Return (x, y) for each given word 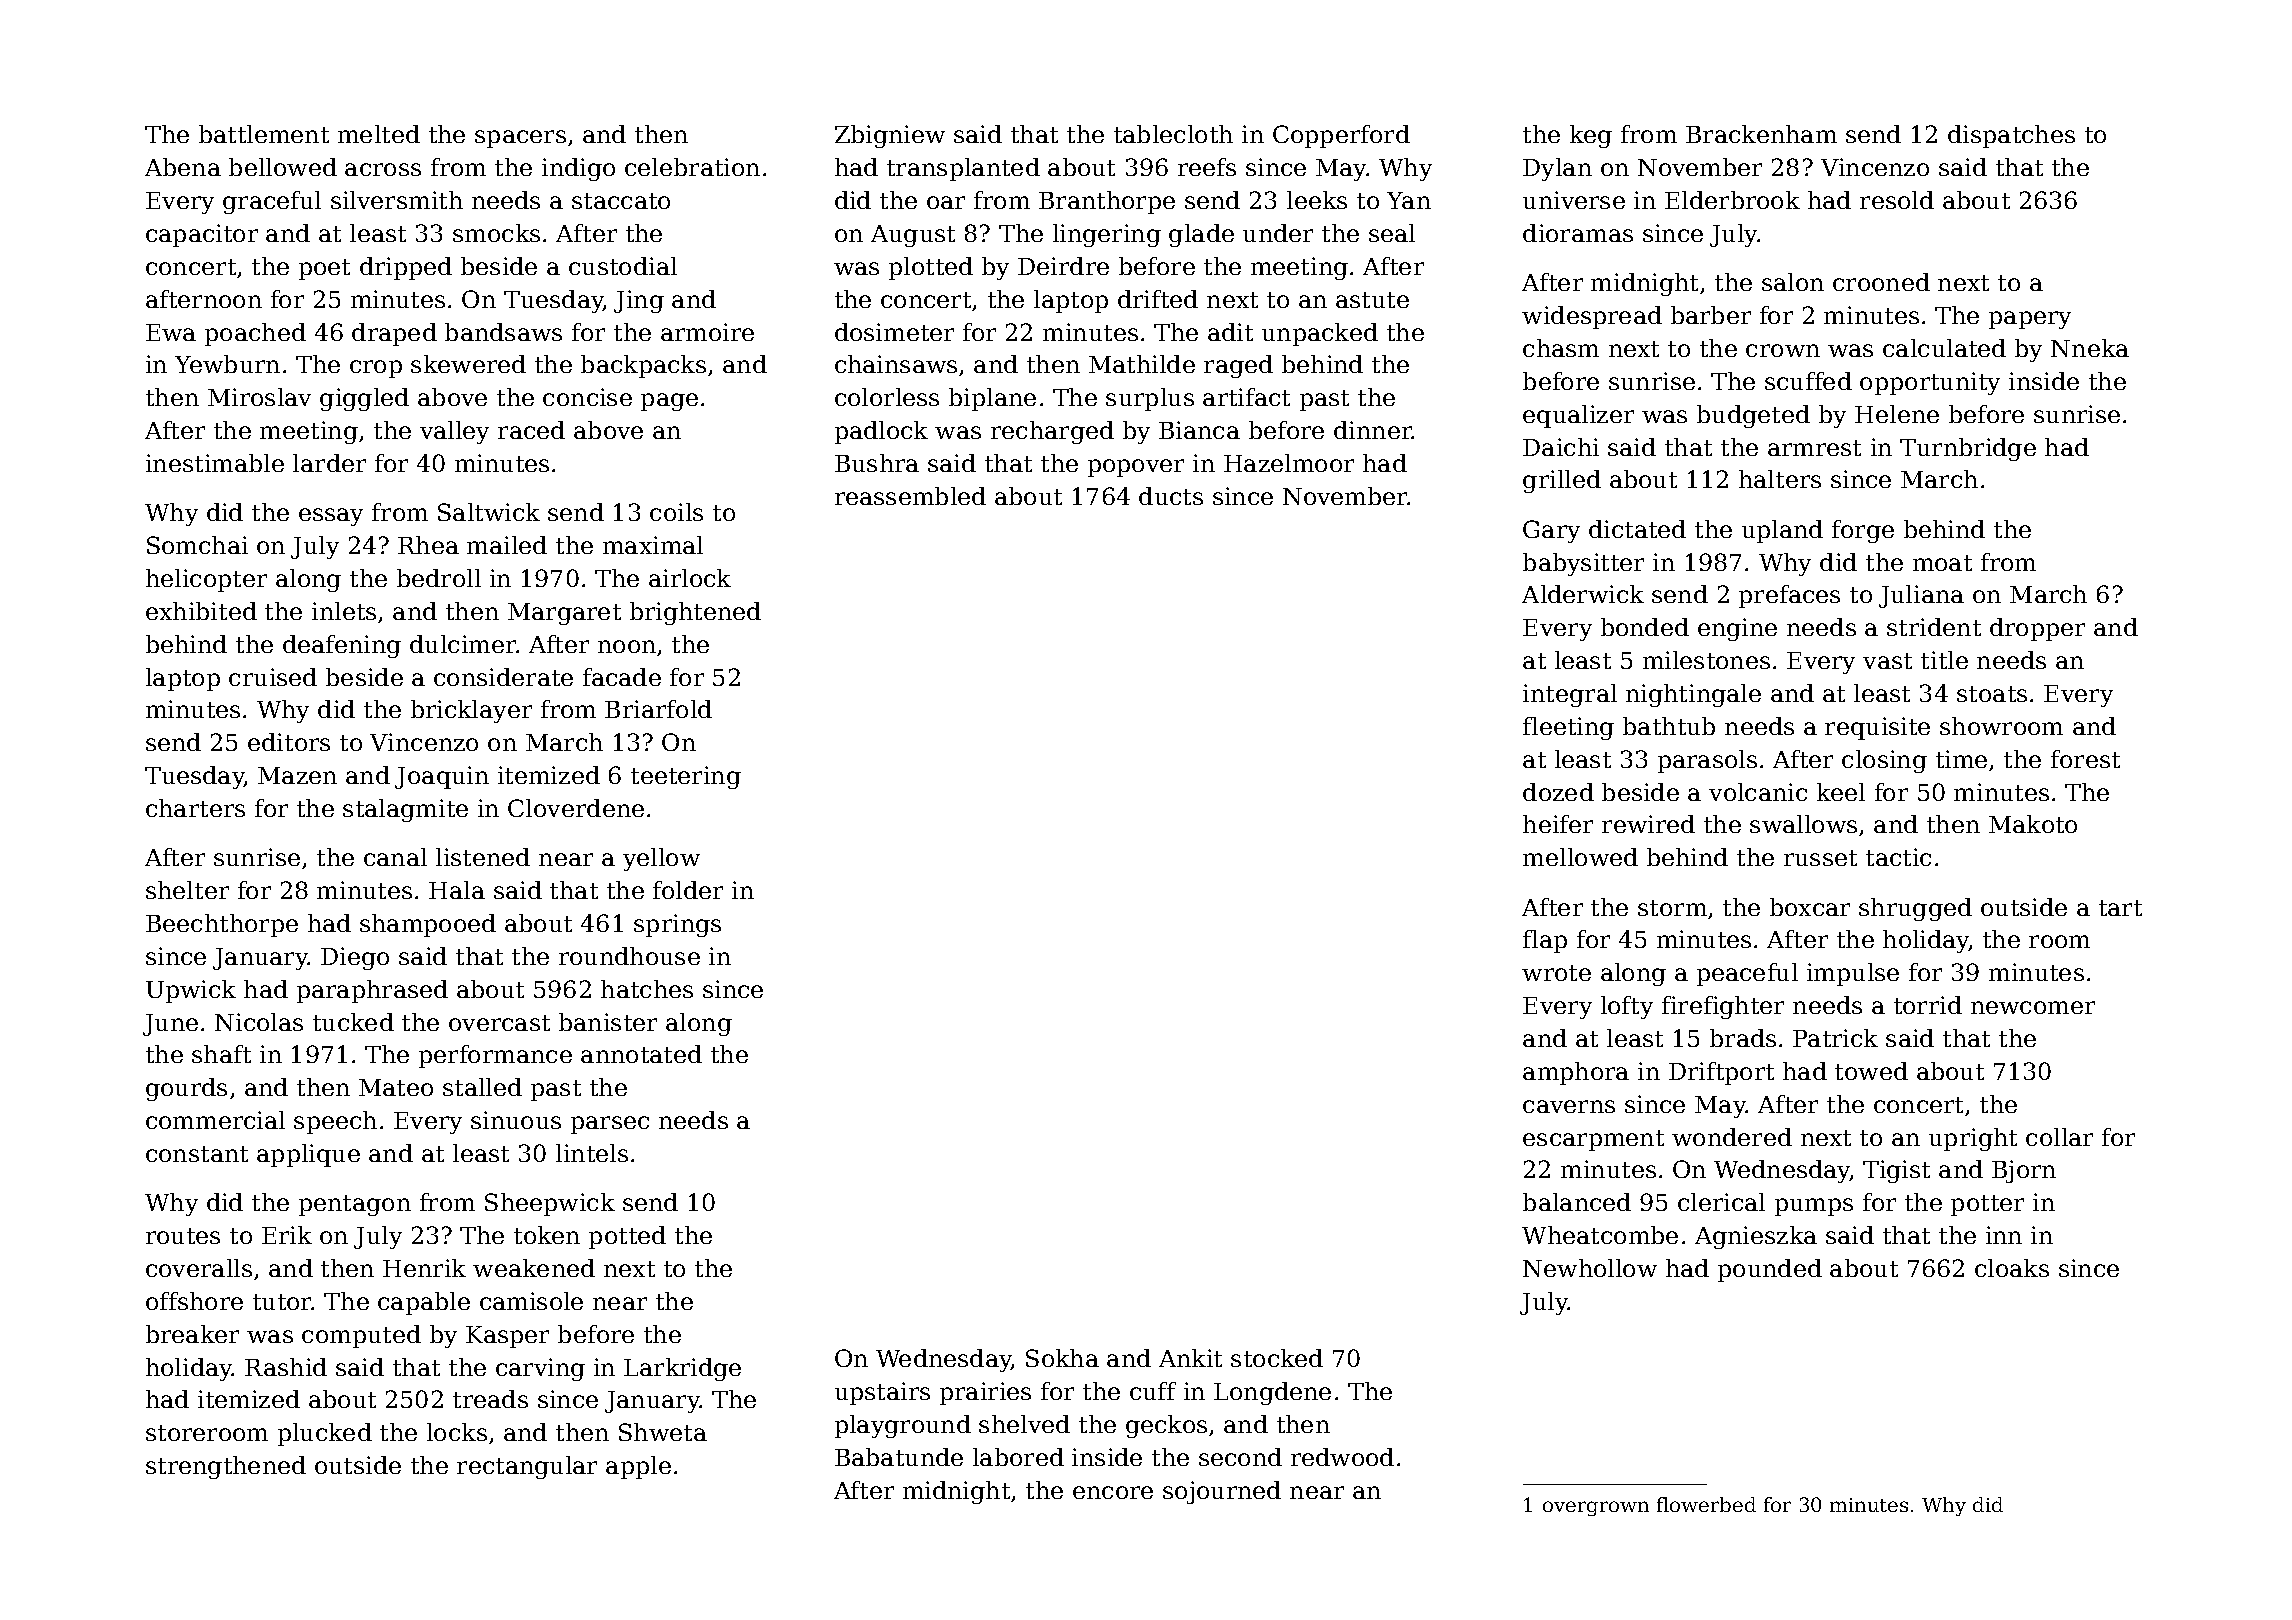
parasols (1707, 761)
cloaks (2012, 1268)
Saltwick (489, 512)
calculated (1944, 348)
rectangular (527, 1467)
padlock (881, 432)
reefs (1207, 167)
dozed (1558, 792)
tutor (282, 1302)
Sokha (1062, 1358)
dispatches (2011, 136)
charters (195, 808)
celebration (692, 167)
